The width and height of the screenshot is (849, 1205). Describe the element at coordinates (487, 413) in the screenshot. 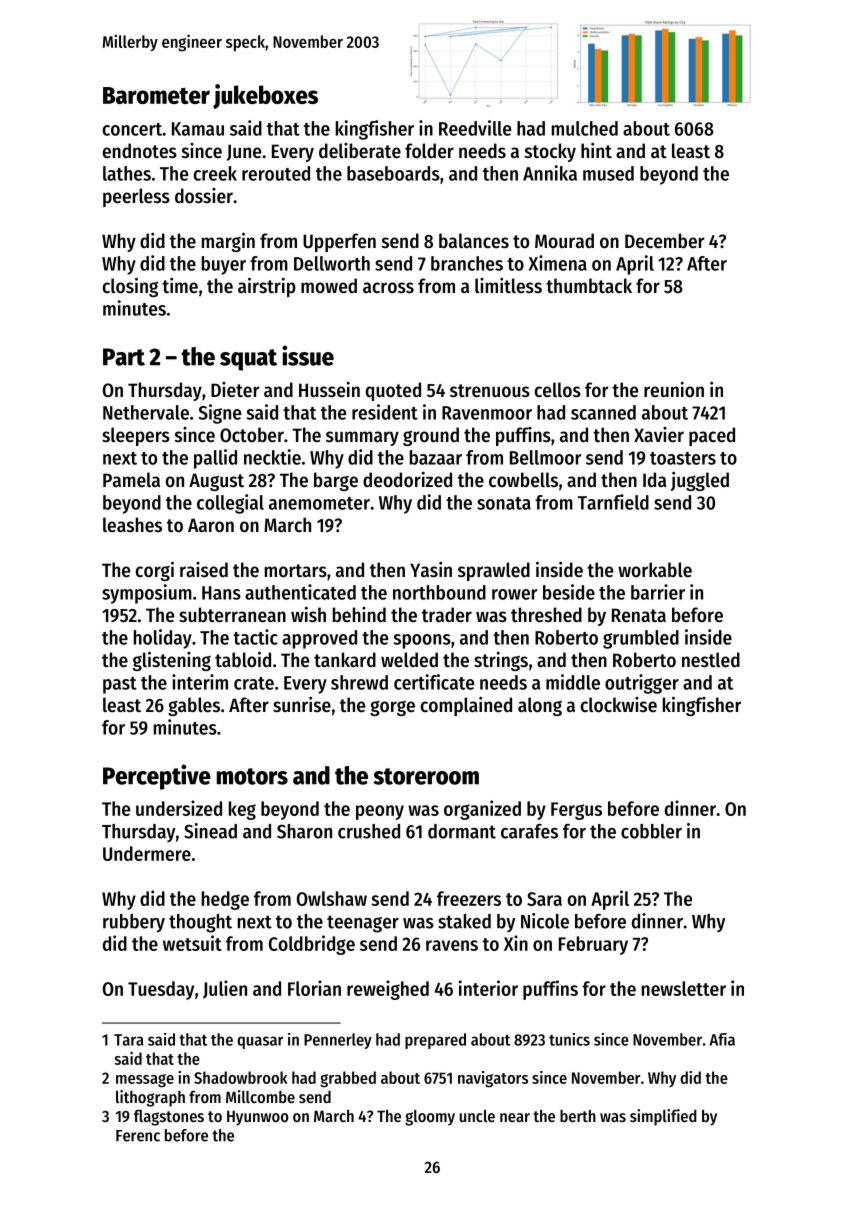

I see `Ravenmoor` at that location.
